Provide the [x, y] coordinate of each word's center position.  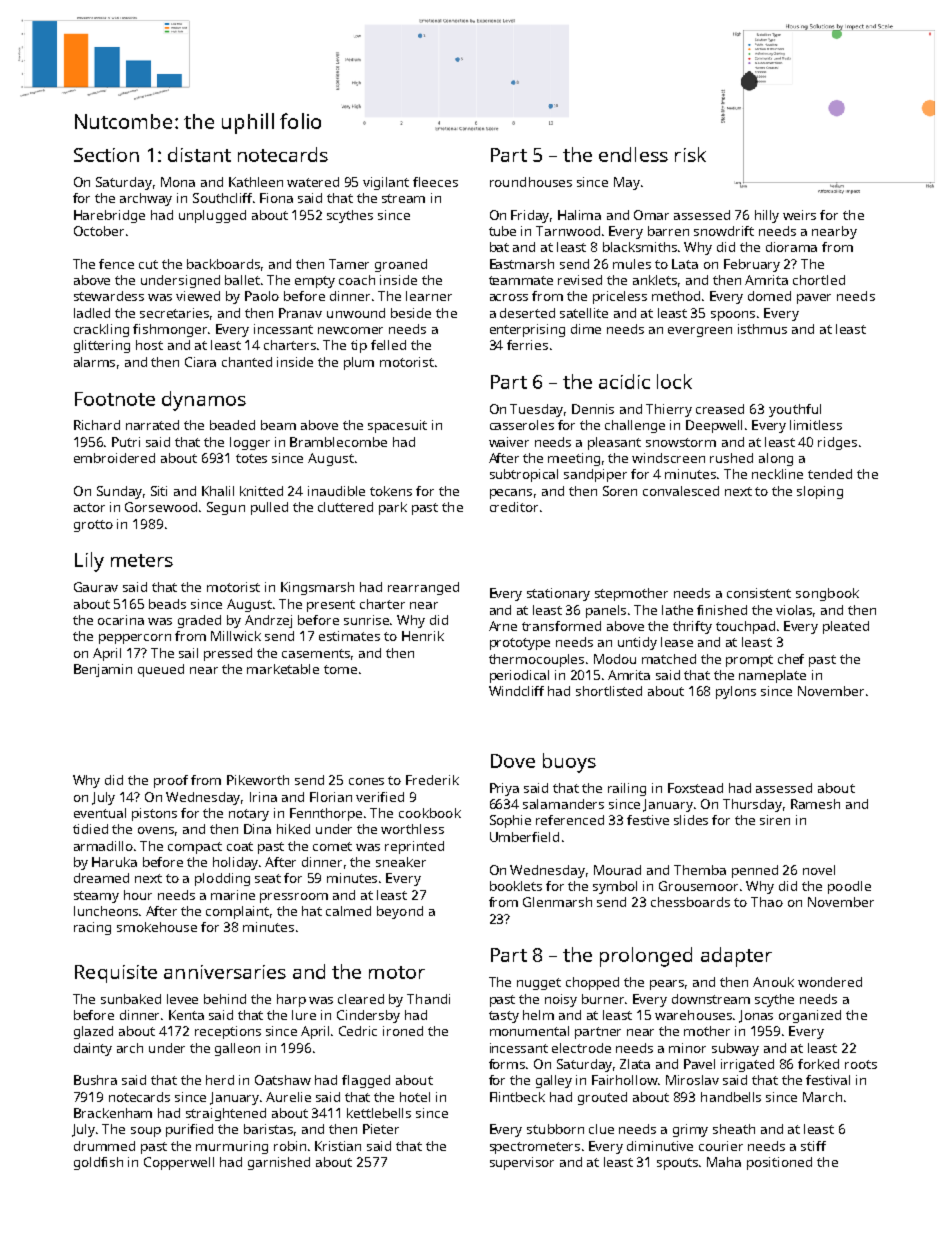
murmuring [232, 1147]
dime [586, 329]
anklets [655, 280]
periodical [519, 676]
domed [769, 296]
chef [791, 659]
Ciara [200, 362]
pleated [846, 627]
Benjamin [103, 670]
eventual [100, 813]
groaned [401, 265]
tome [340, 669]
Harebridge [109, 216]
